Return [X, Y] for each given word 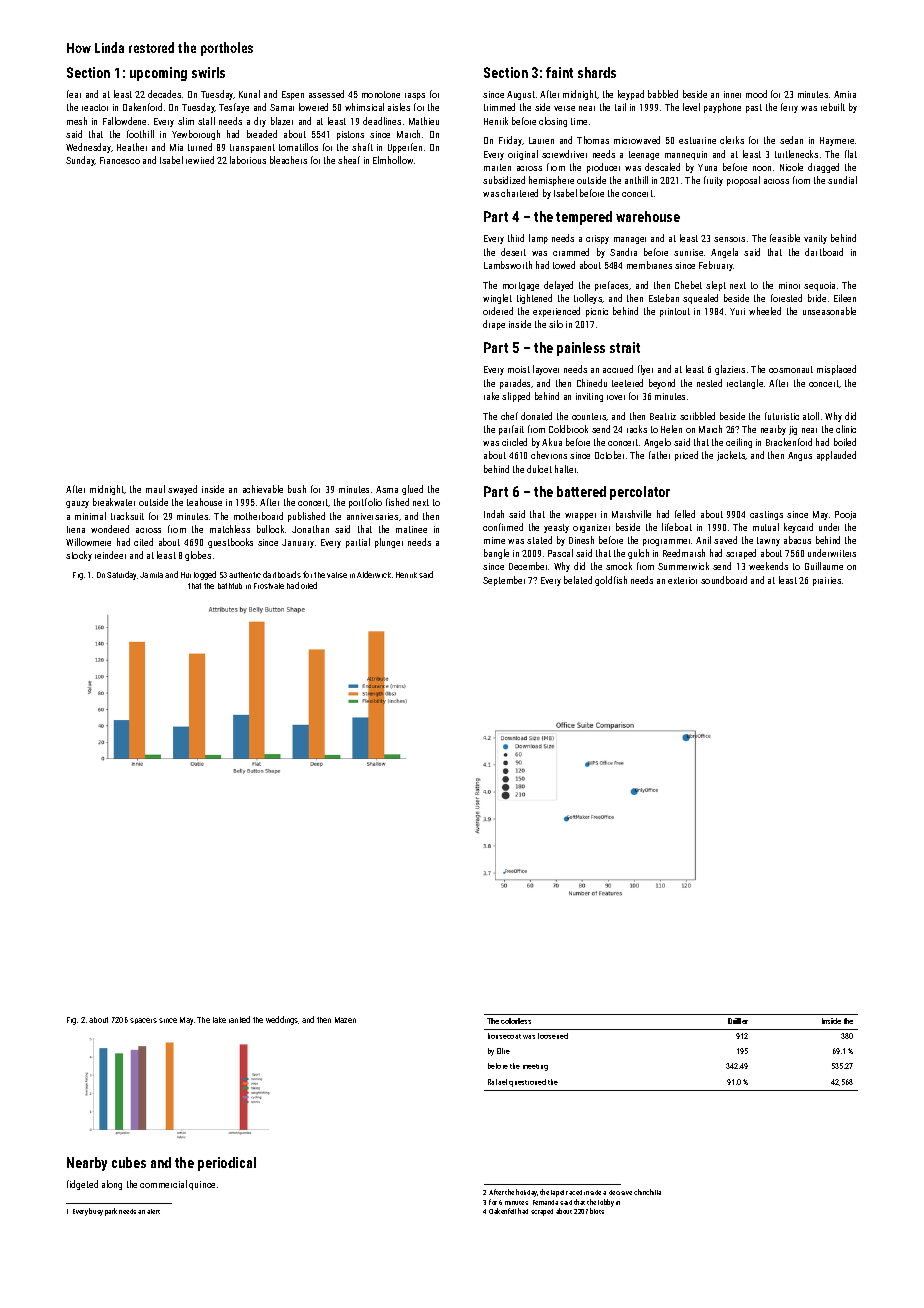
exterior [682, 580]
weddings [282, 1020]
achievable [263, 489]
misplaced [836, 370]
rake [491, 396]
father [659, 455]
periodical [227, 1164]
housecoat [504, 1036]
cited [143, 542]
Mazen [345, 1020]
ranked [239, 1019]
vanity [815, 239]
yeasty [556, 528]
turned [200, 147]
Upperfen [405, 148]
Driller [738, 1021]
